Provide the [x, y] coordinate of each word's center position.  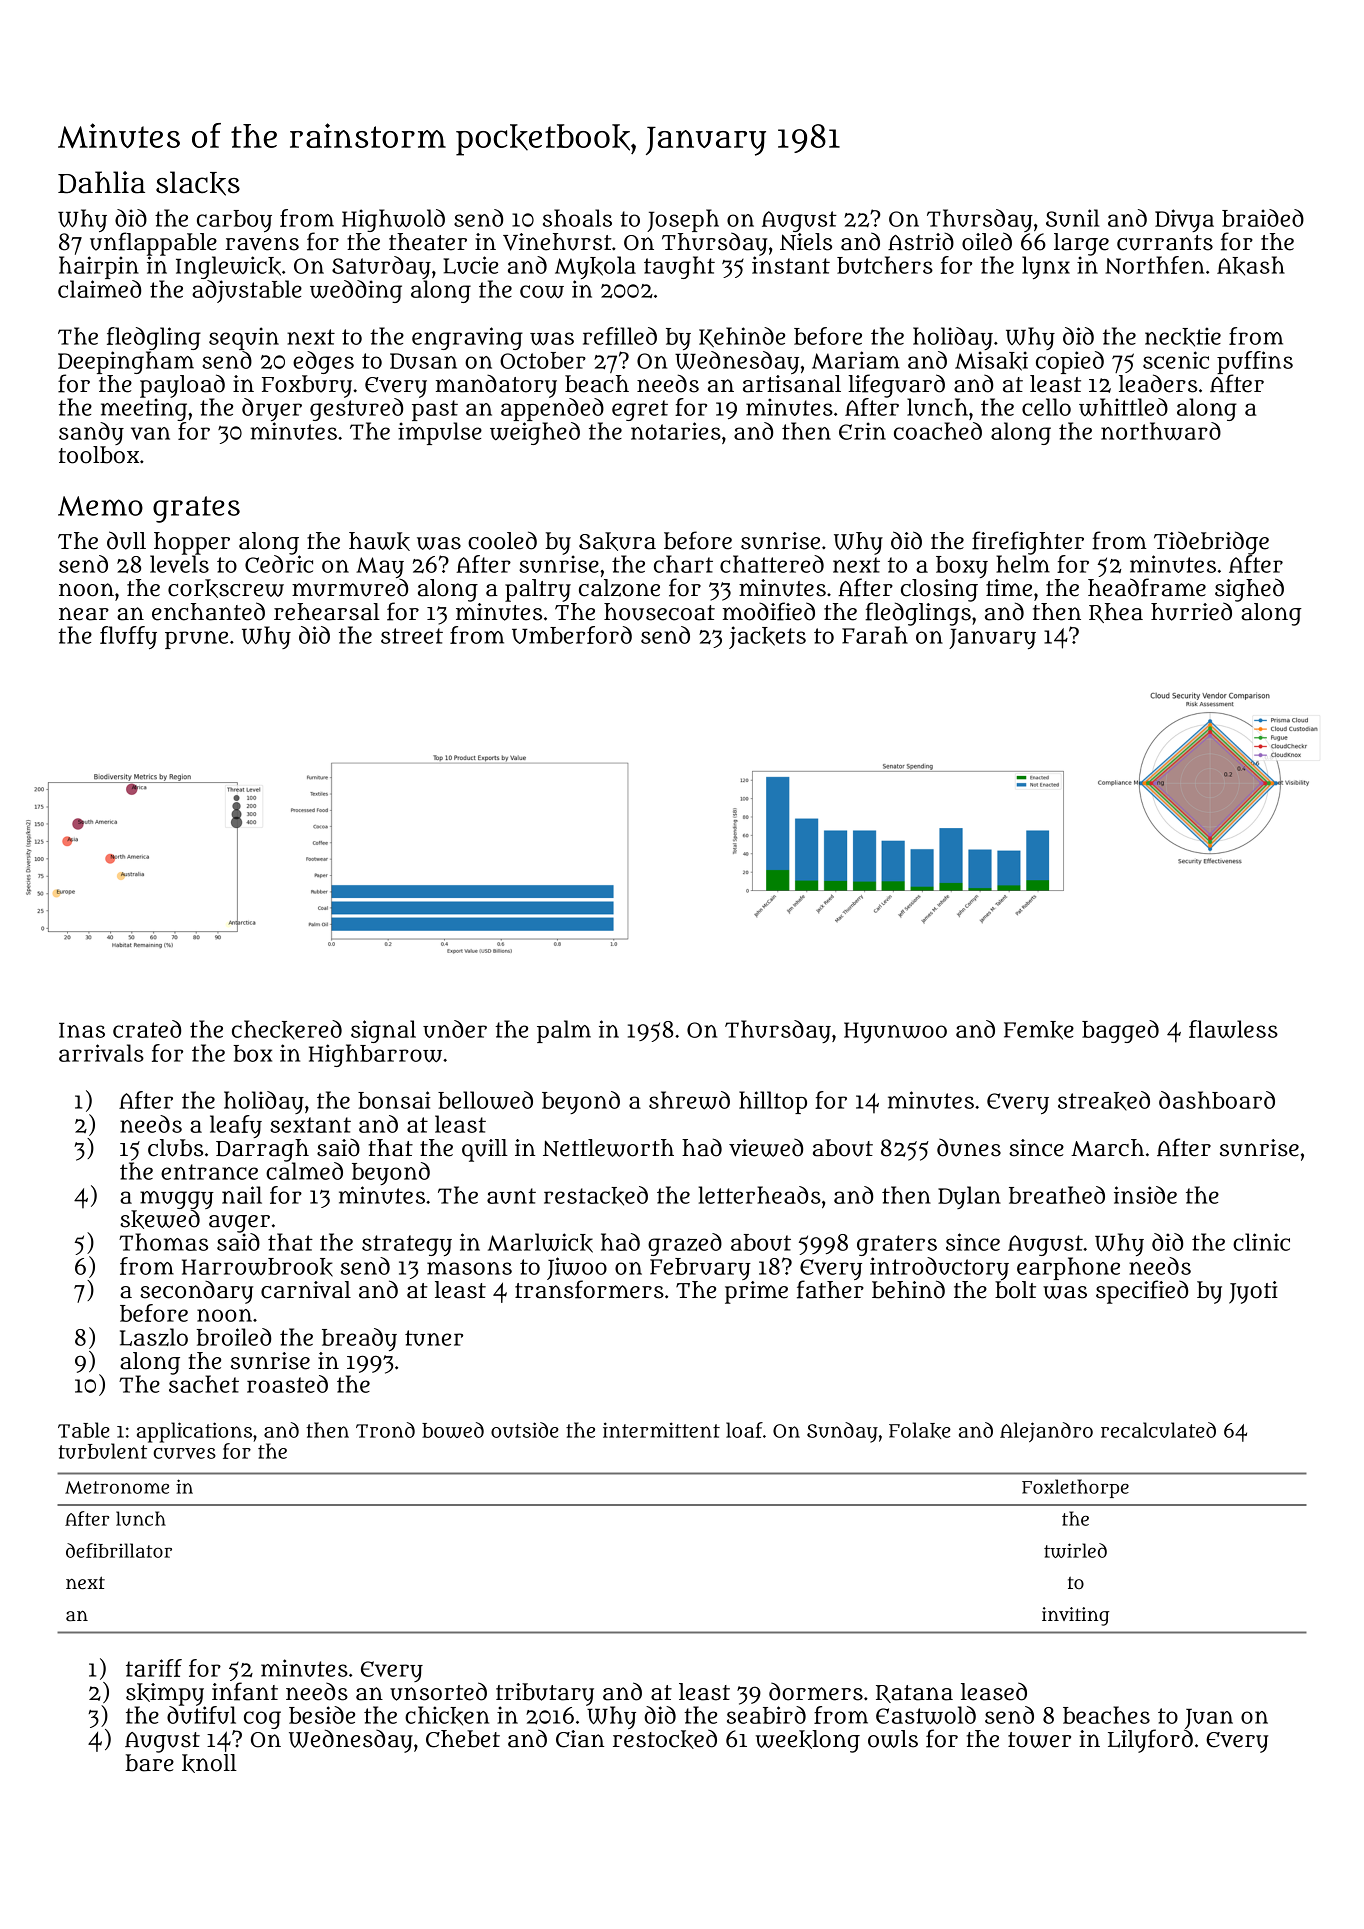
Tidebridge [1211, 543]
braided [1263, 218]
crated [147, 1029]
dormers [816, 1692]
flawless [1233, 1029]
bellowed [485, 1100]
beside [322, 1715]
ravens [262, 244]
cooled [502, 540]
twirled [1075, 1550]
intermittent [661, 1430]
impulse [440, 433]
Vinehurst [557, 242]
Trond [385, 1430]
